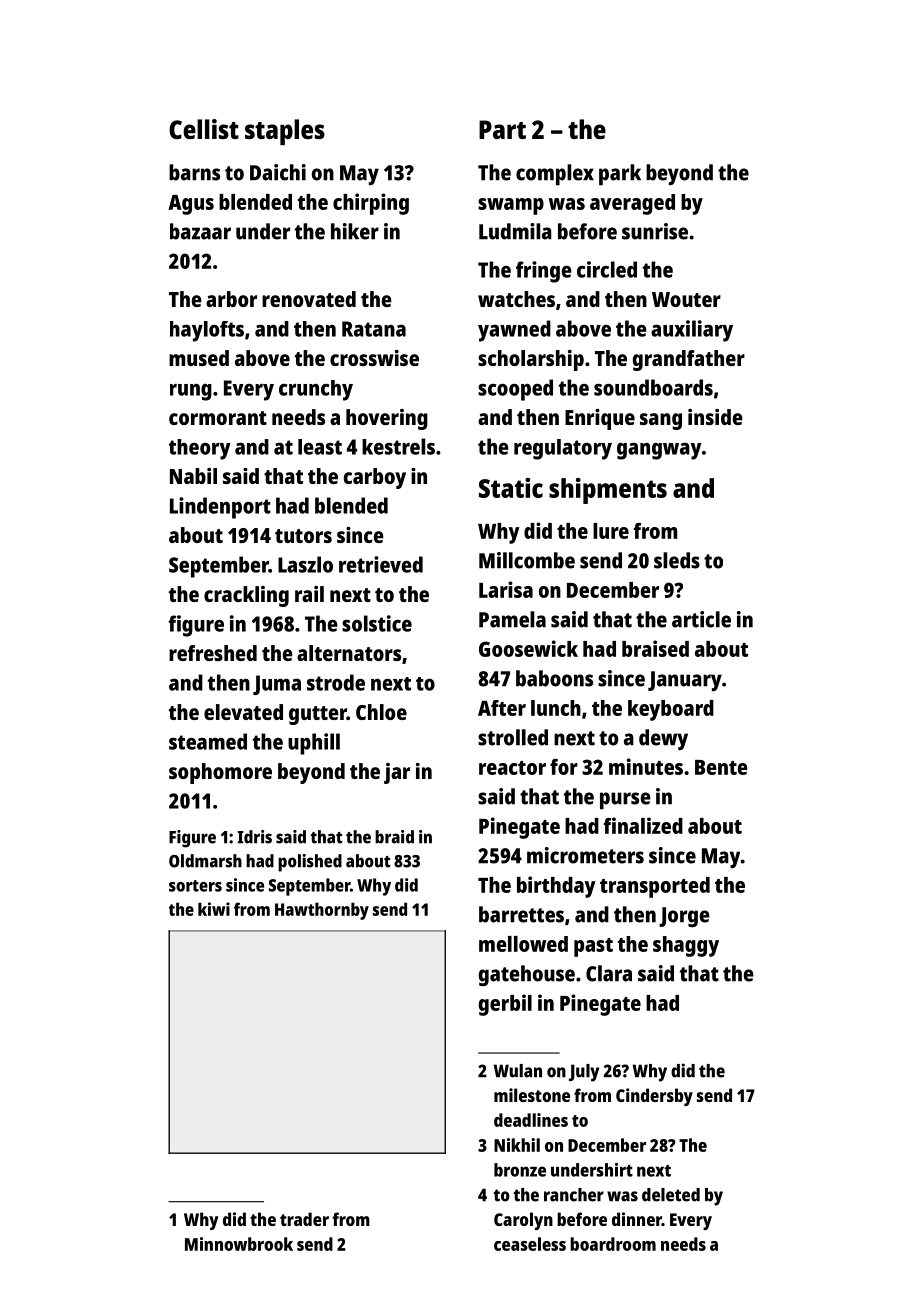 This screenshot has width=924, height=1311. What do you see at coordinates (239, 1244) in the screenshot?
I see `Minnowbrook` at bounding box center [239, 1244].
